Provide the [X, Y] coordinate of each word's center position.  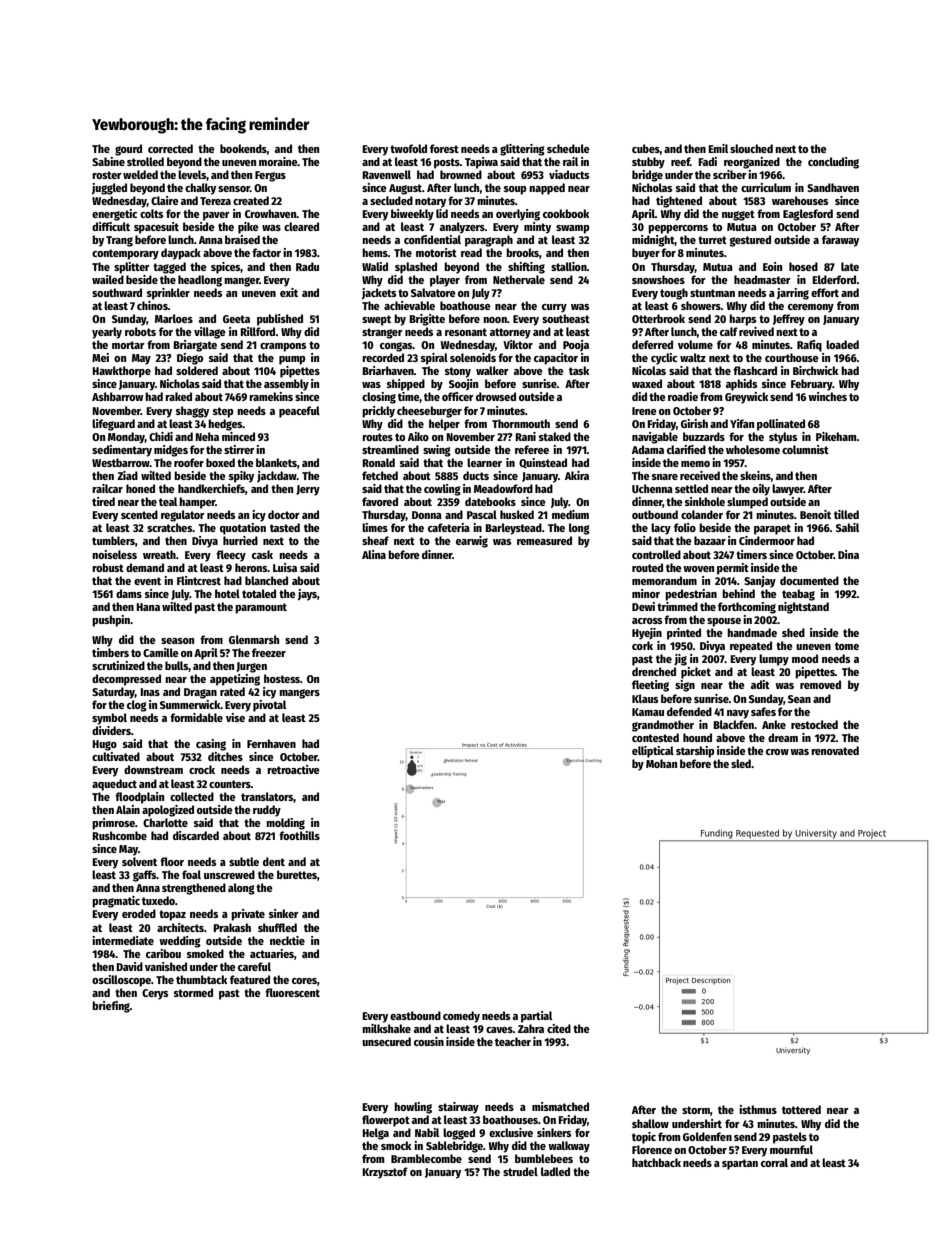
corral [774, 1162]
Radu [307, 266]
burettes [297, 874]
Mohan [661, 763]
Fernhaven [271, 743]
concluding [833, 163]
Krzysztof [385, 1173]
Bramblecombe [426, 1158]
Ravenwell [386, 174]
